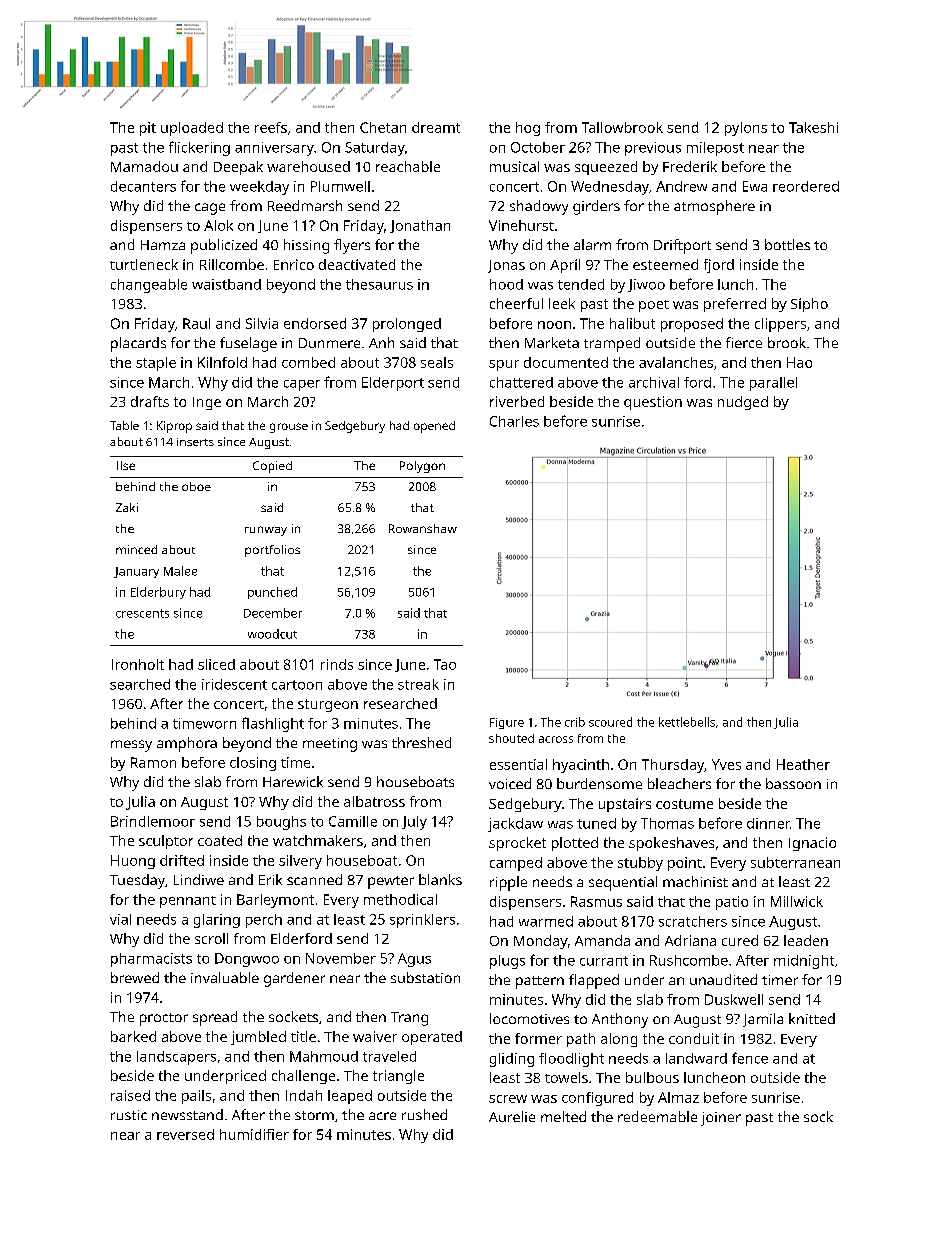 The image size is (952, 1233). Describe the element at coordinates (687, 722) in the page. I see `kettlebells` at that location.
